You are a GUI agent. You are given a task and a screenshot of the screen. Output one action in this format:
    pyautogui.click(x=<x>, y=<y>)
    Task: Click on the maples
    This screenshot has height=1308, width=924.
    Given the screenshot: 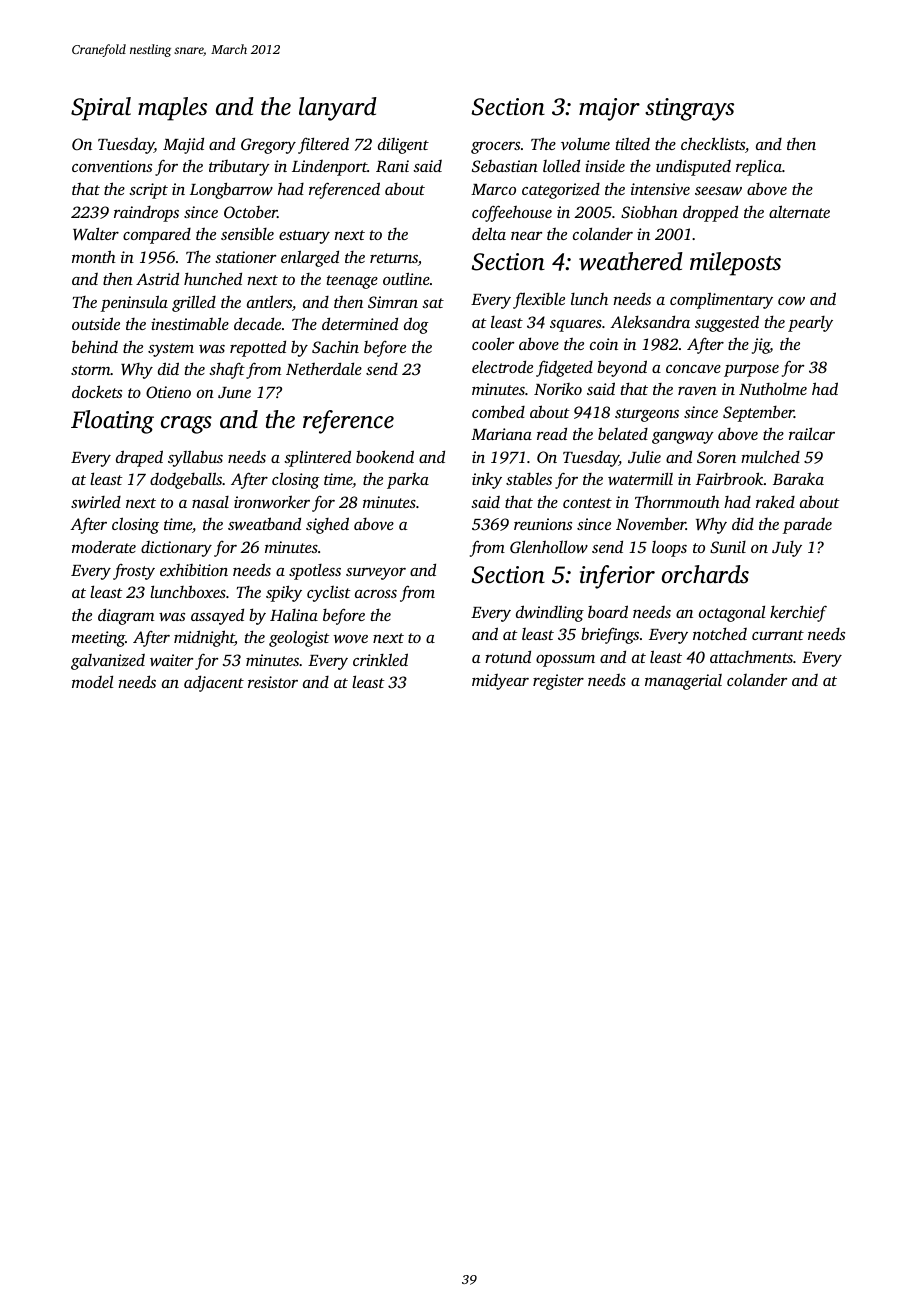 What is the action you would take?
    pyautogui.click(x=172, y=109)
